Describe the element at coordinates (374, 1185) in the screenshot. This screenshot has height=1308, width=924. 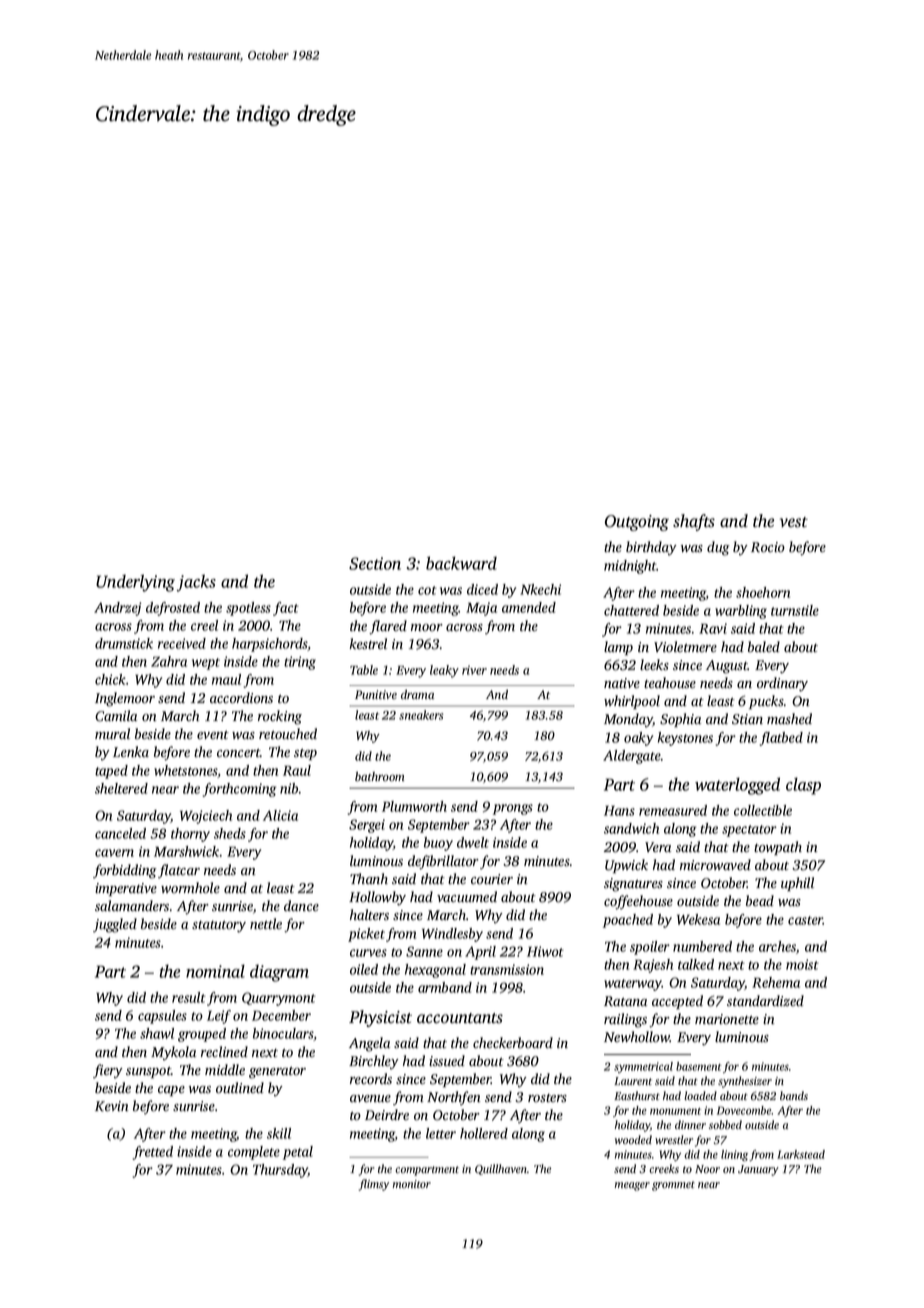
I see `flimsy` at that location.
